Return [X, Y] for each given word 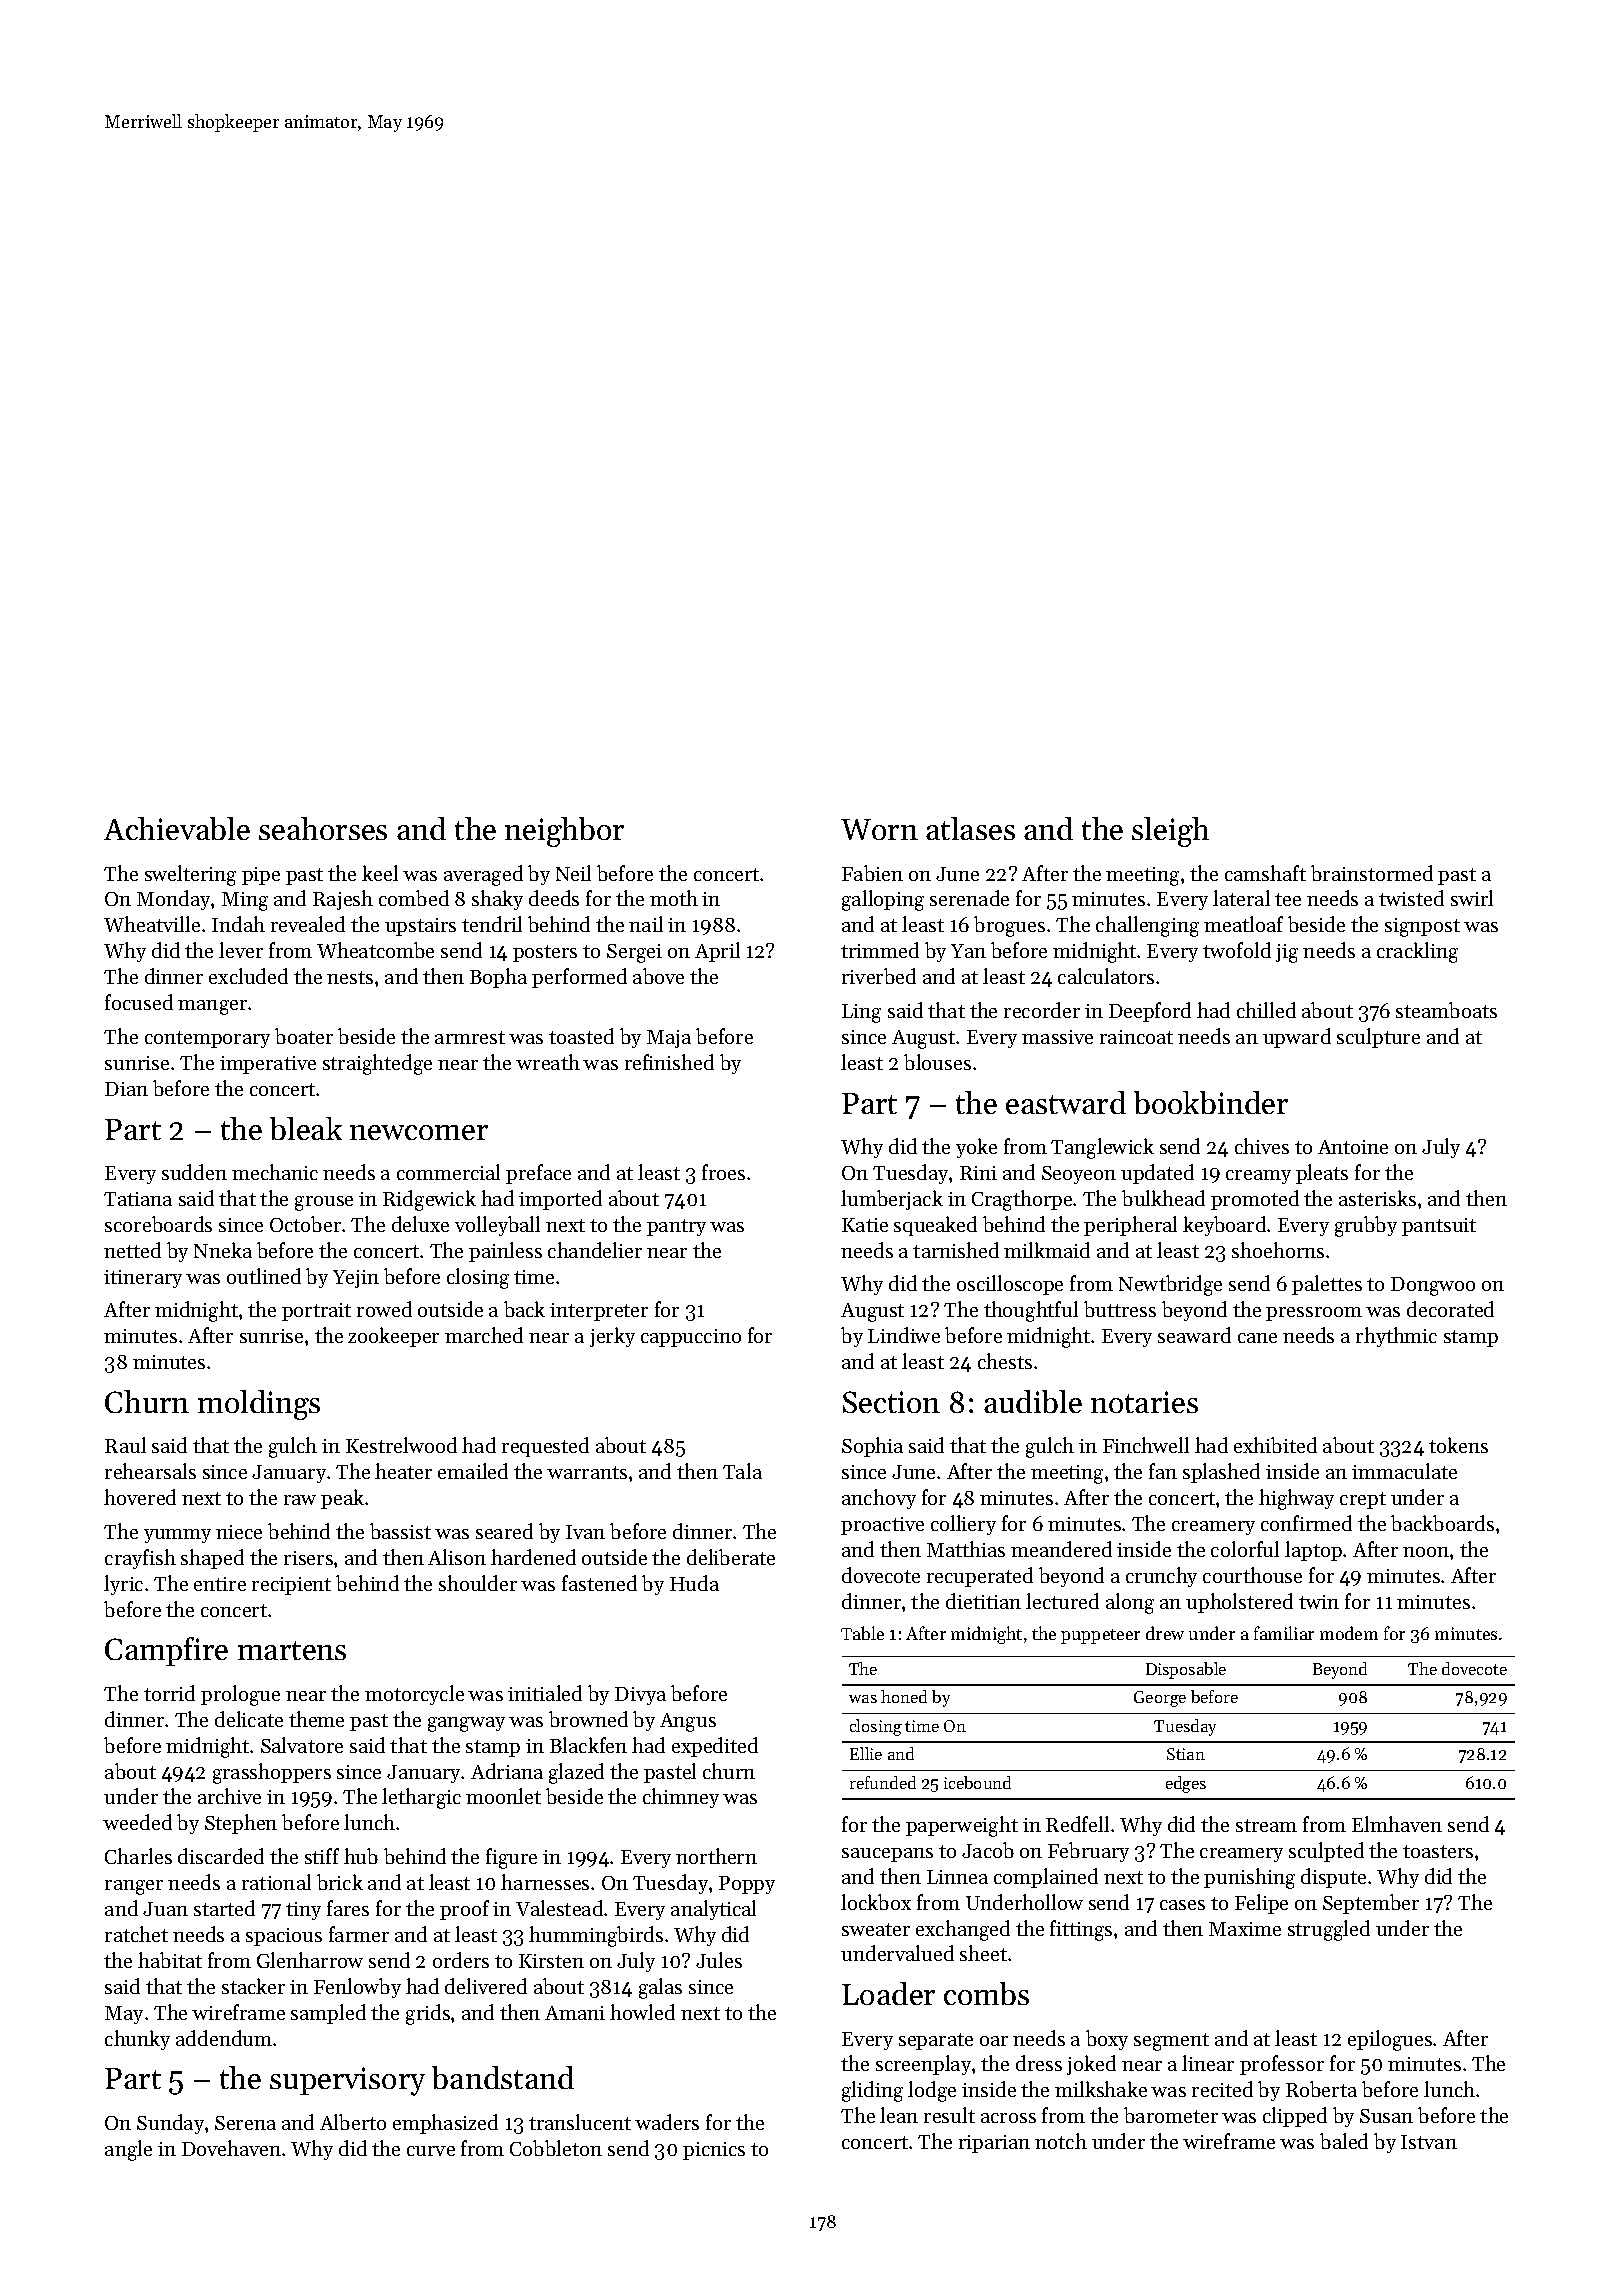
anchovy [879, 1499]
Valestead [559, 1908]
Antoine [1353, 1147]
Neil [573, 873]
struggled [1329, 1930]
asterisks [1377, 1198]
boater [304, 1036]
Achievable [177, 828]
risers [308, 1558]
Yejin [356, 1279]
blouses [937, 1062]
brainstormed [1372, 873]
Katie [865, 1225]
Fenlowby [357, 1988]
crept [1363, 1500]
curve [431, 2151]
